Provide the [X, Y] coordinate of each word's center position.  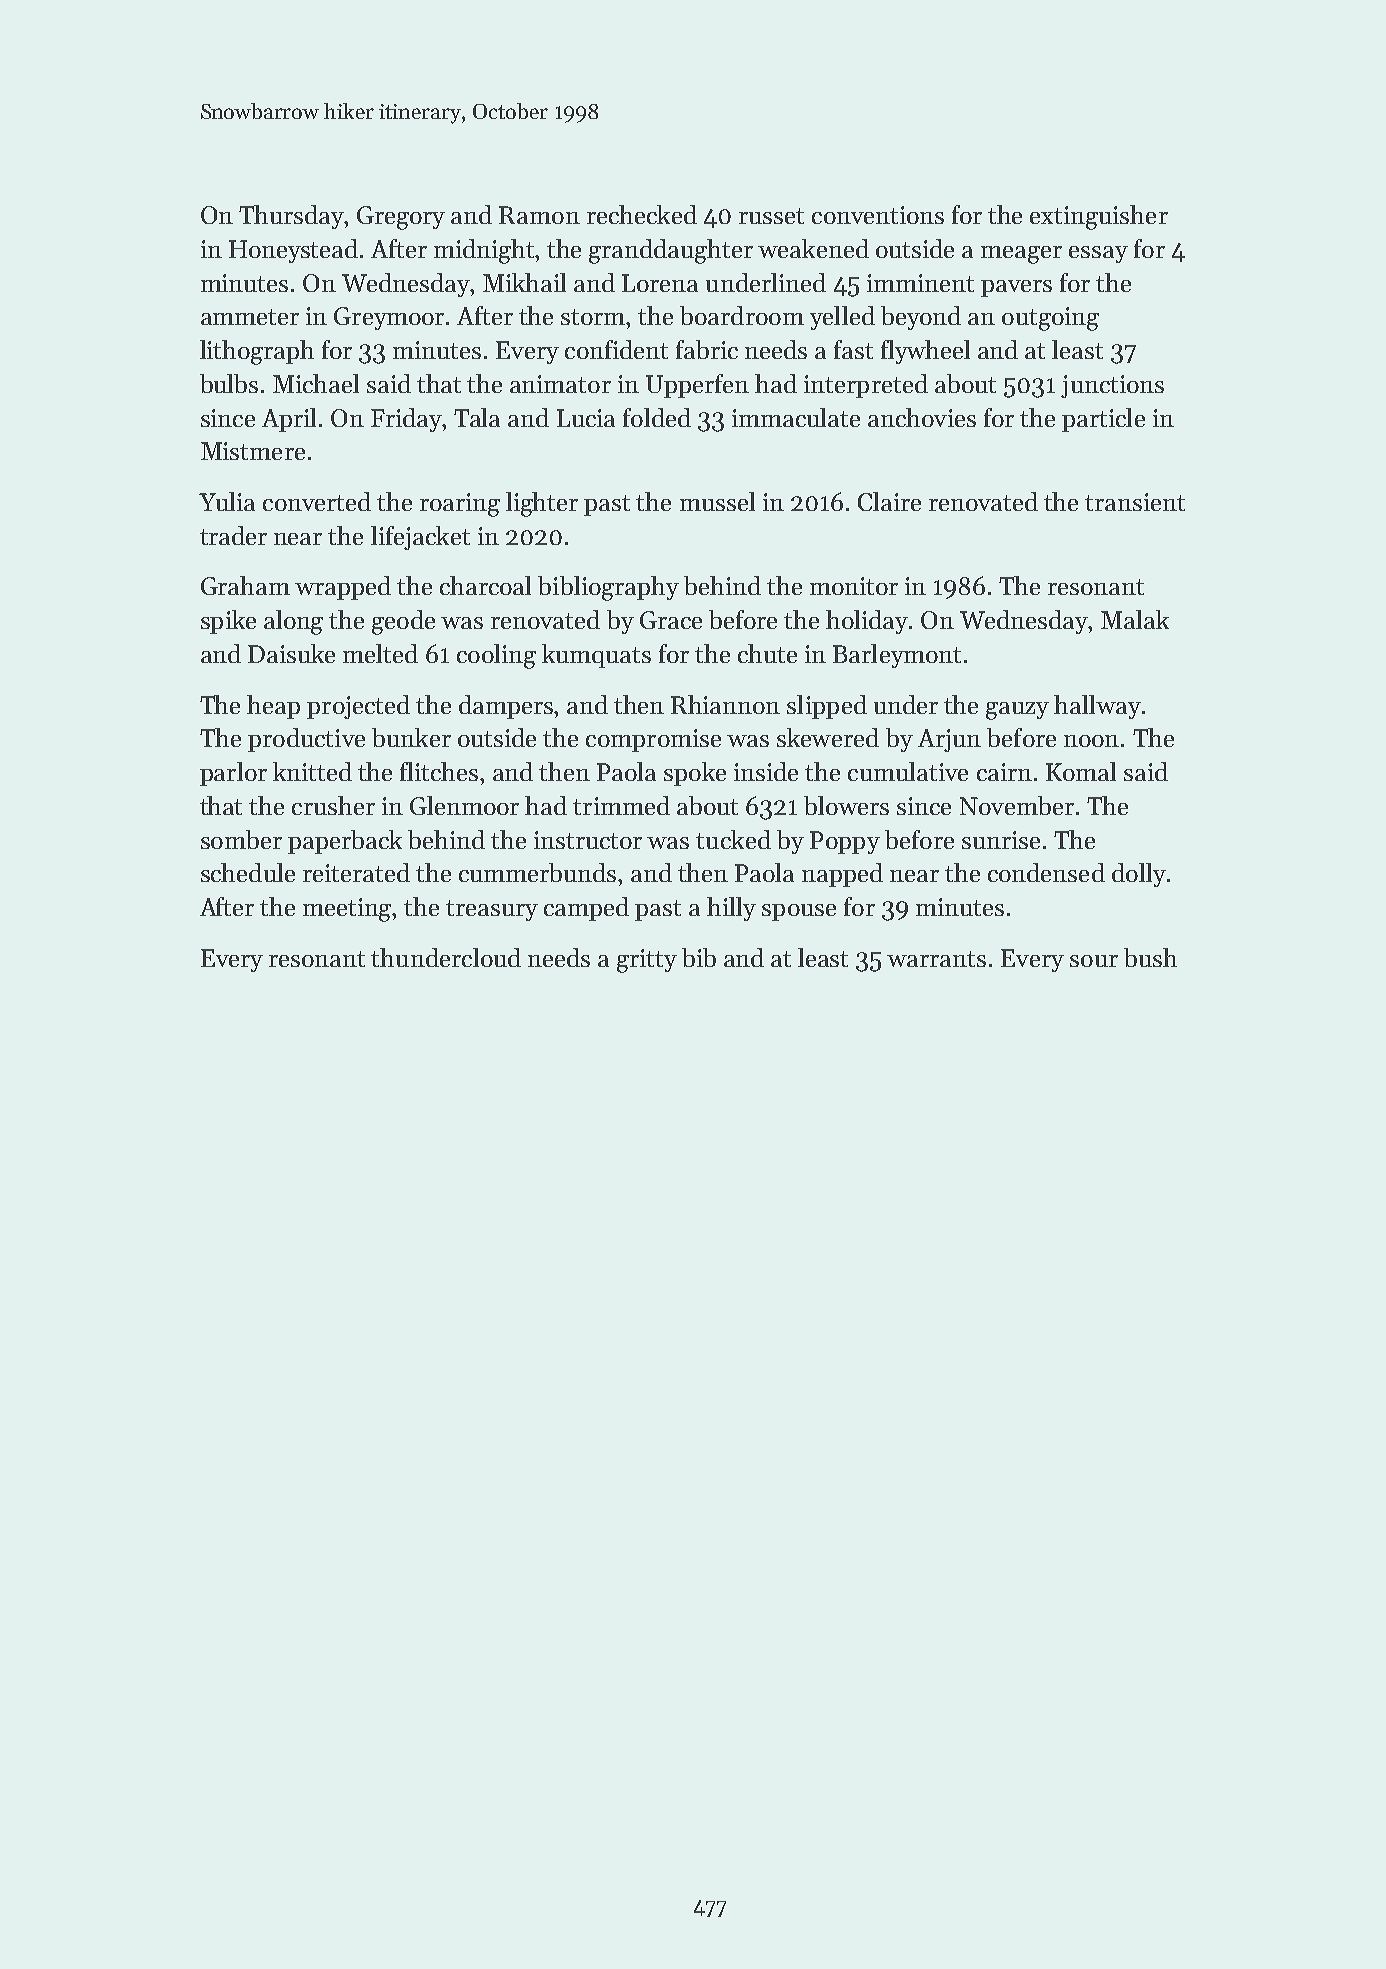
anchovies [922, 417]
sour [1094, 961]
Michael [316, 383]
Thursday [291, 217]
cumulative [908, 771]
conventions [878, 215]
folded [657, 417]
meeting [348, 910]
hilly [731, 909]
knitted [312, 771]
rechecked [642, 214]
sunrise [1001, 840]
